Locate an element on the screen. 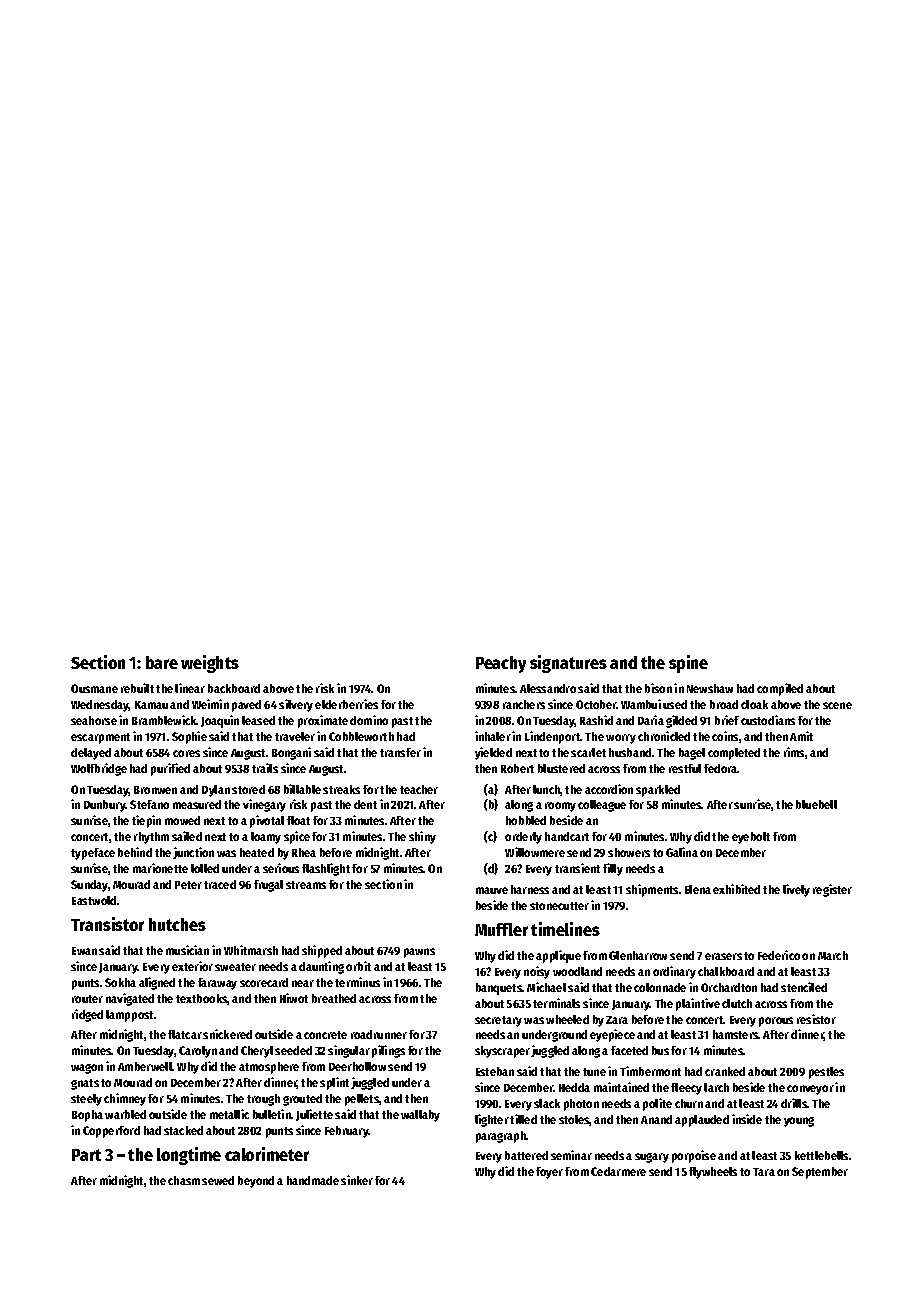  purified is located at coordinates (170, 769).
